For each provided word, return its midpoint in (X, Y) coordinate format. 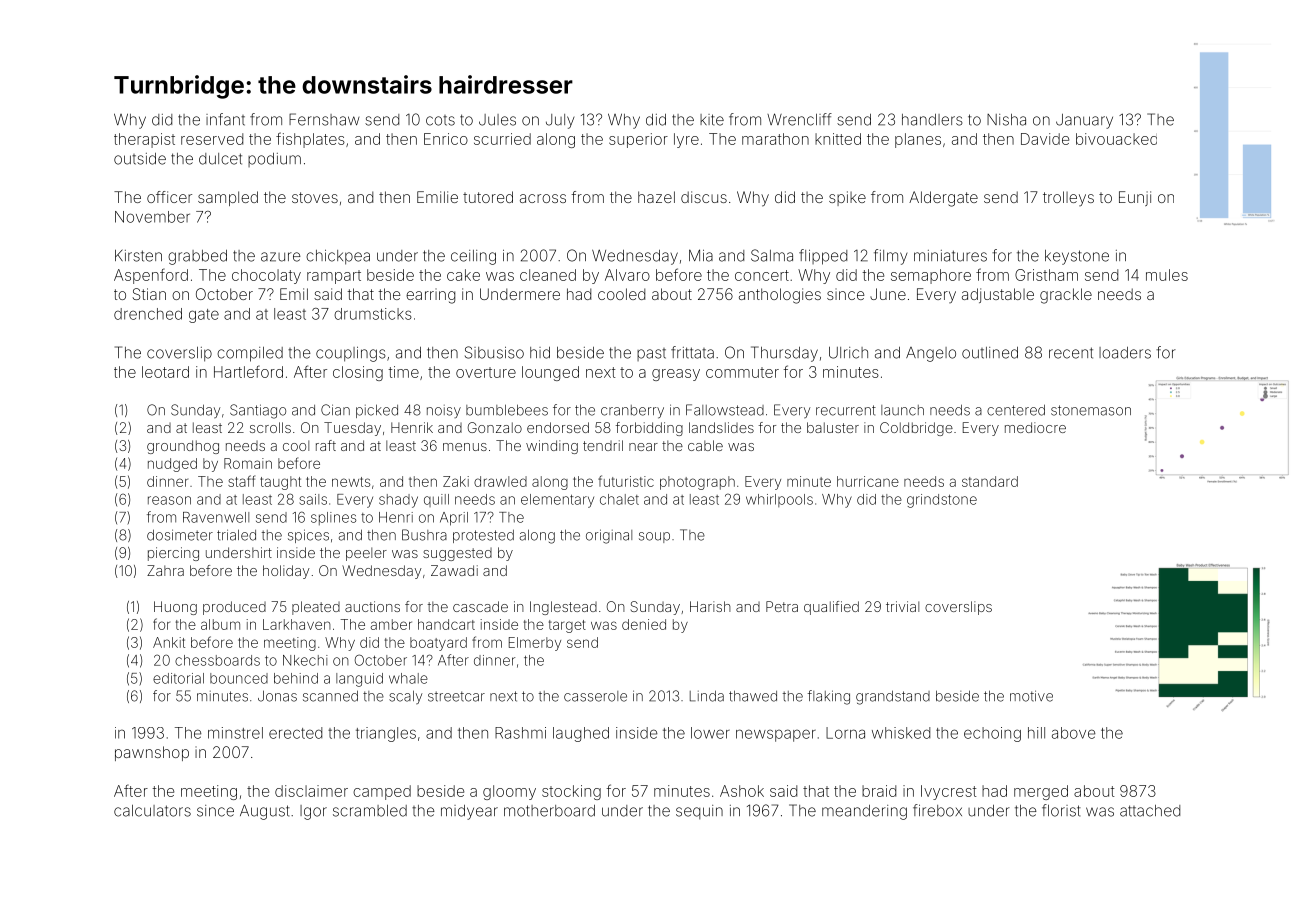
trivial (902, 606)
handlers (932, 120)
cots (440, 120)
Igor (313, 812)
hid (540, 353)
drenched (148, 314)
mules (1167, 275)
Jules (497, 120)
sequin (699, 812)
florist (1061, 810)
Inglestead (563, 608)
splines (333, 518)
